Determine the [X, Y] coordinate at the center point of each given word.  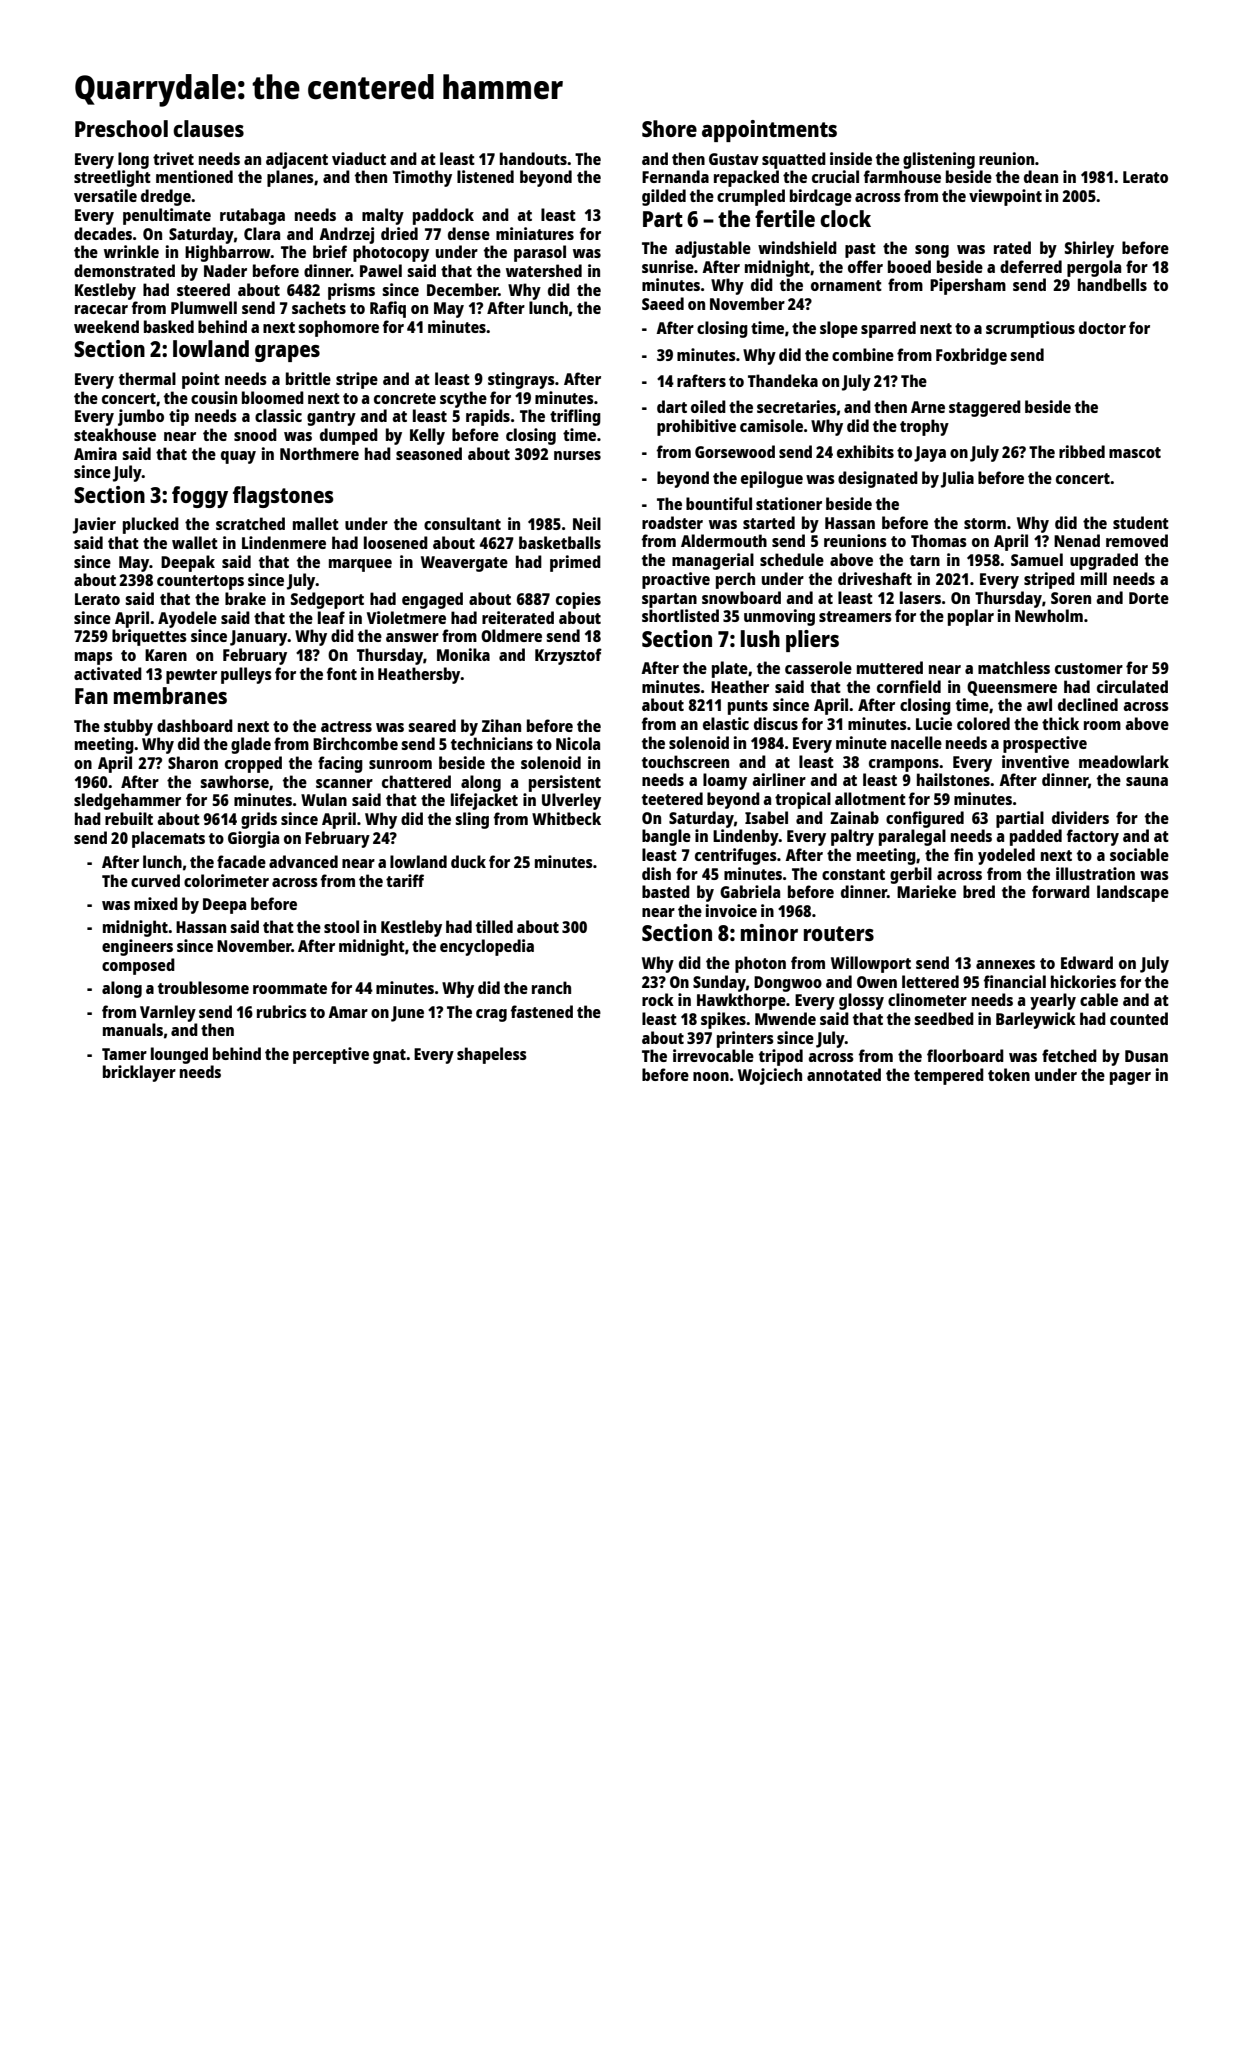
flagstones [283, 497]
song [932, 251]
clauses [208, 128]
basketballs [560, 542]
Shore [669, 128]
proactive [676, 580]
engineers [137, 947]
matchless [1014, 667]
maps [94, 658]
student [1141, 522]
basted [666, 891]
